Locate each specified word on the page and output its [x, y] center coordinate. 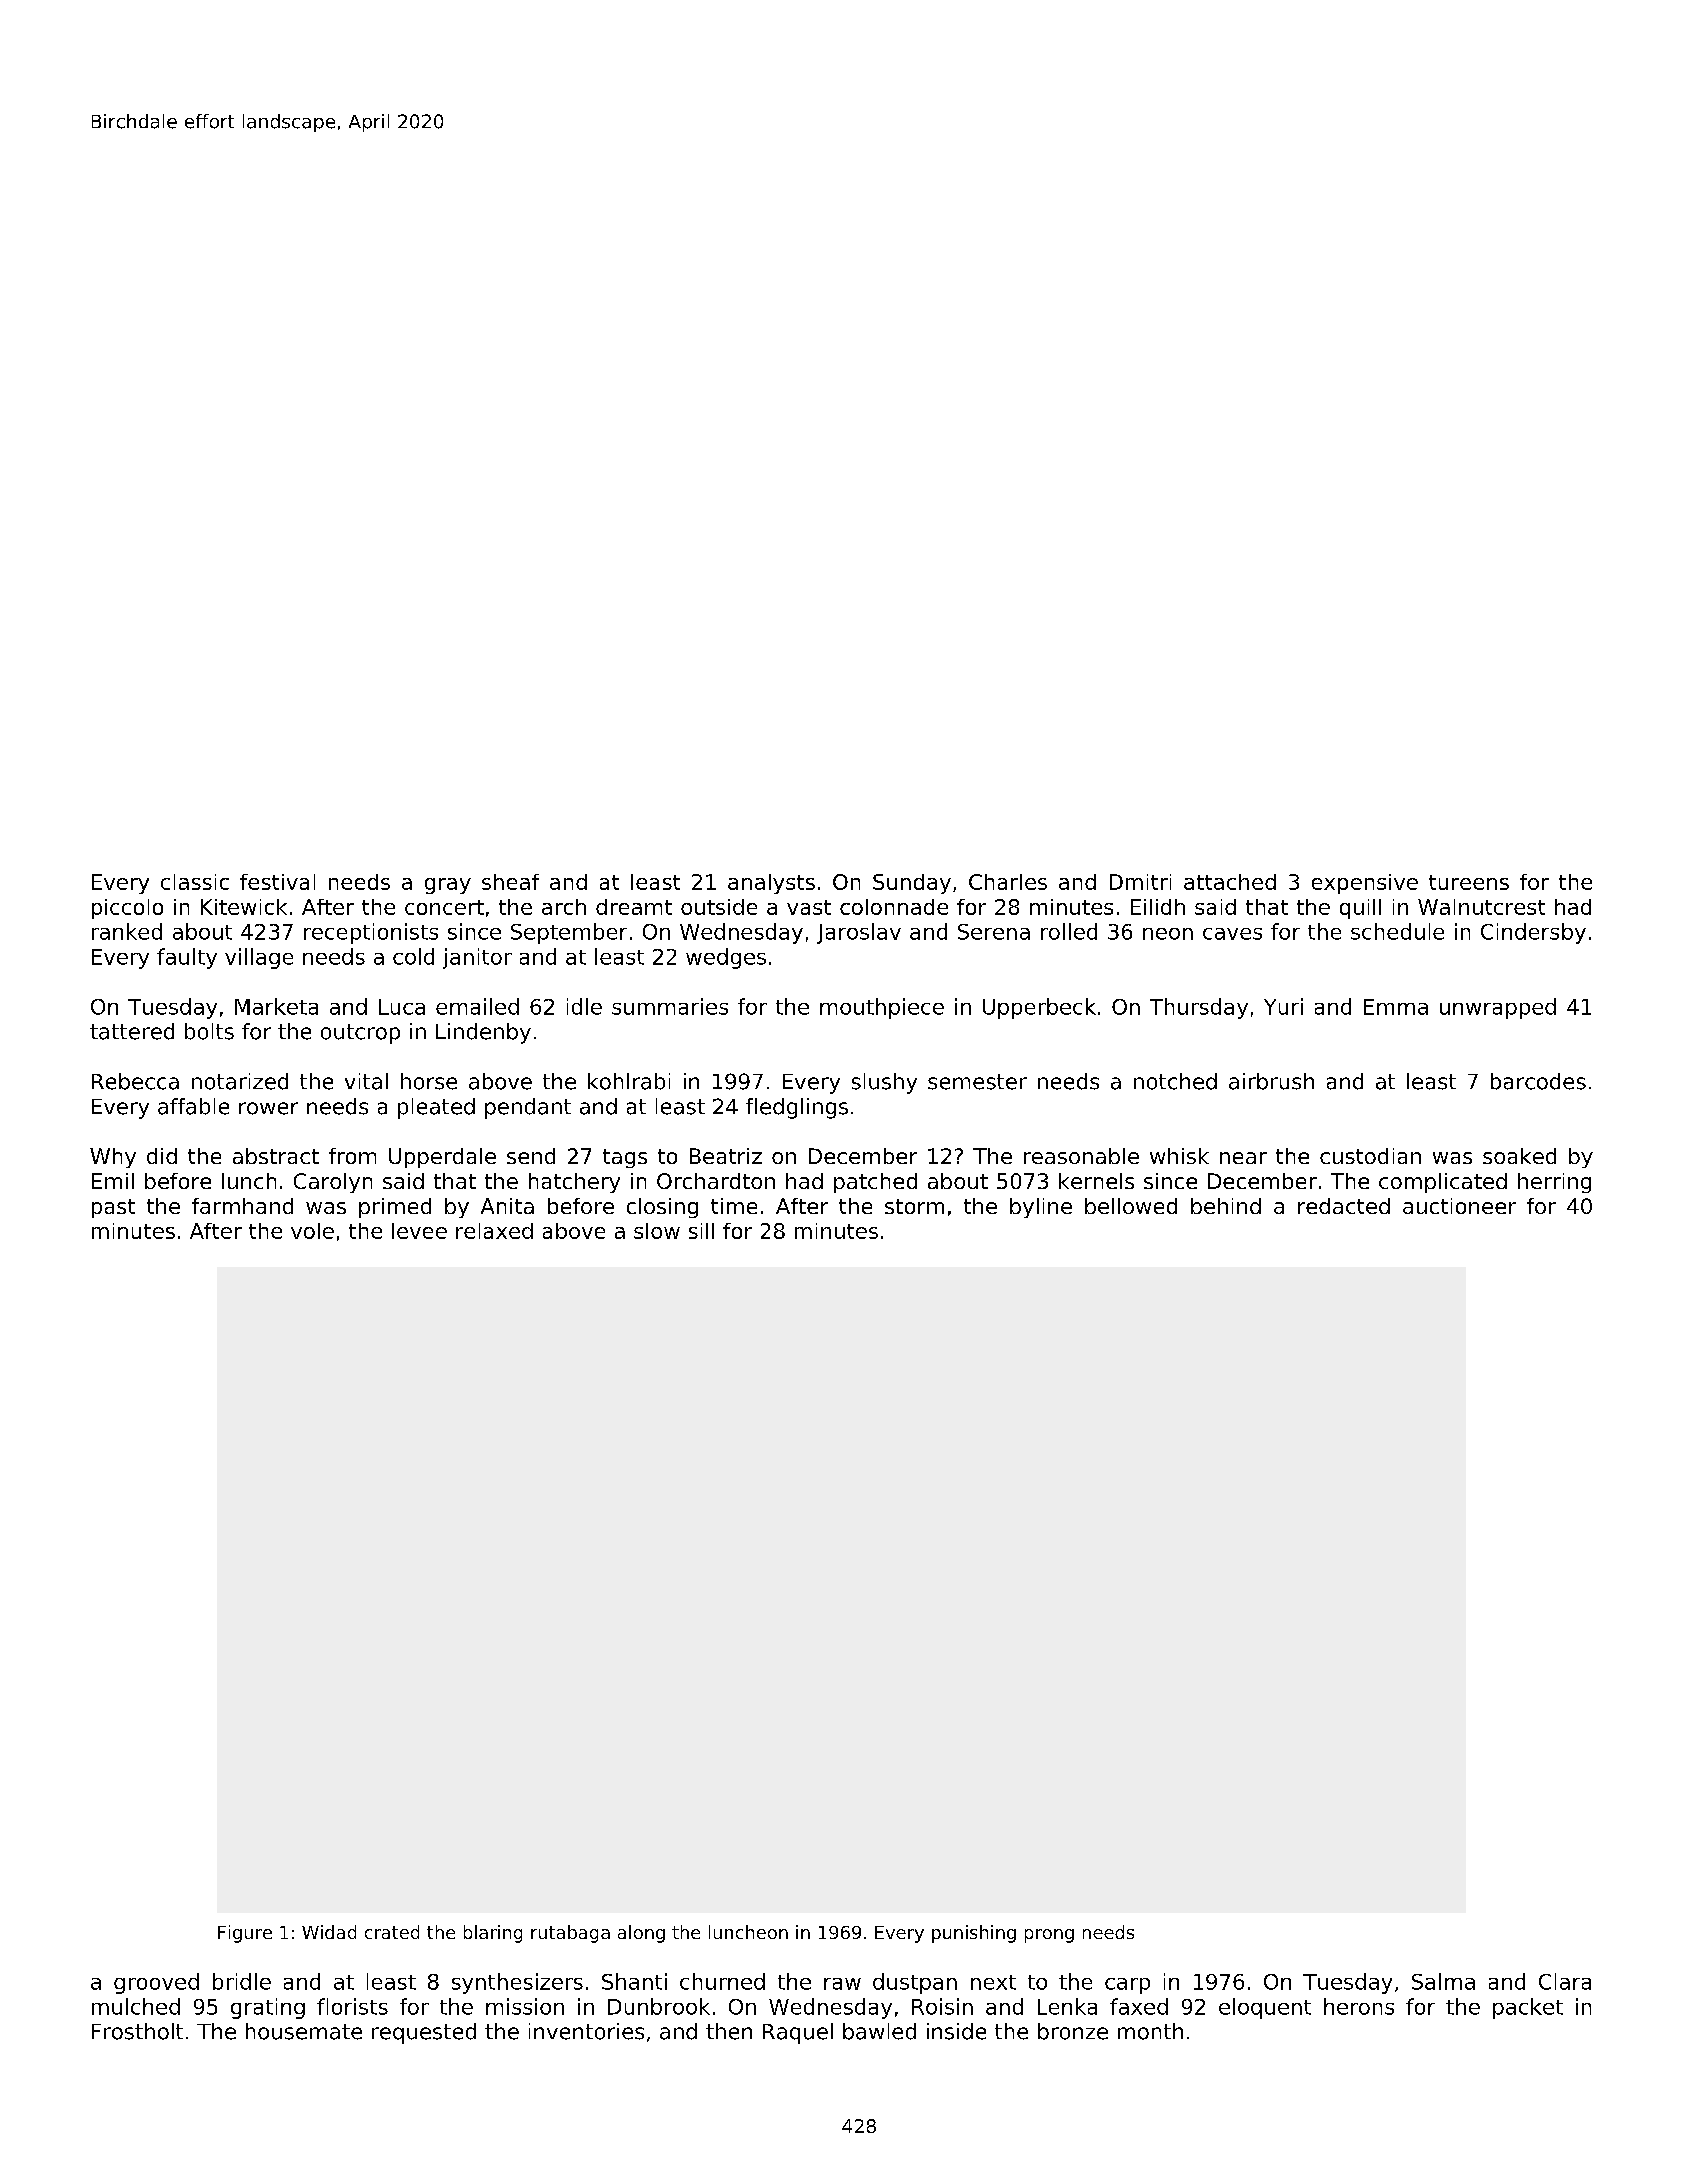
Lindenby [483, 1033]
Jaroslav [859, 933]
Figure [245, 1934]
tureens [1469, 882]
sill [701, 1231]
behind [1226, 1206]
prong [1049, 1936]
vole [312, 1231]
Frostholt [137, 2031]
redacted [1344, 1206]
